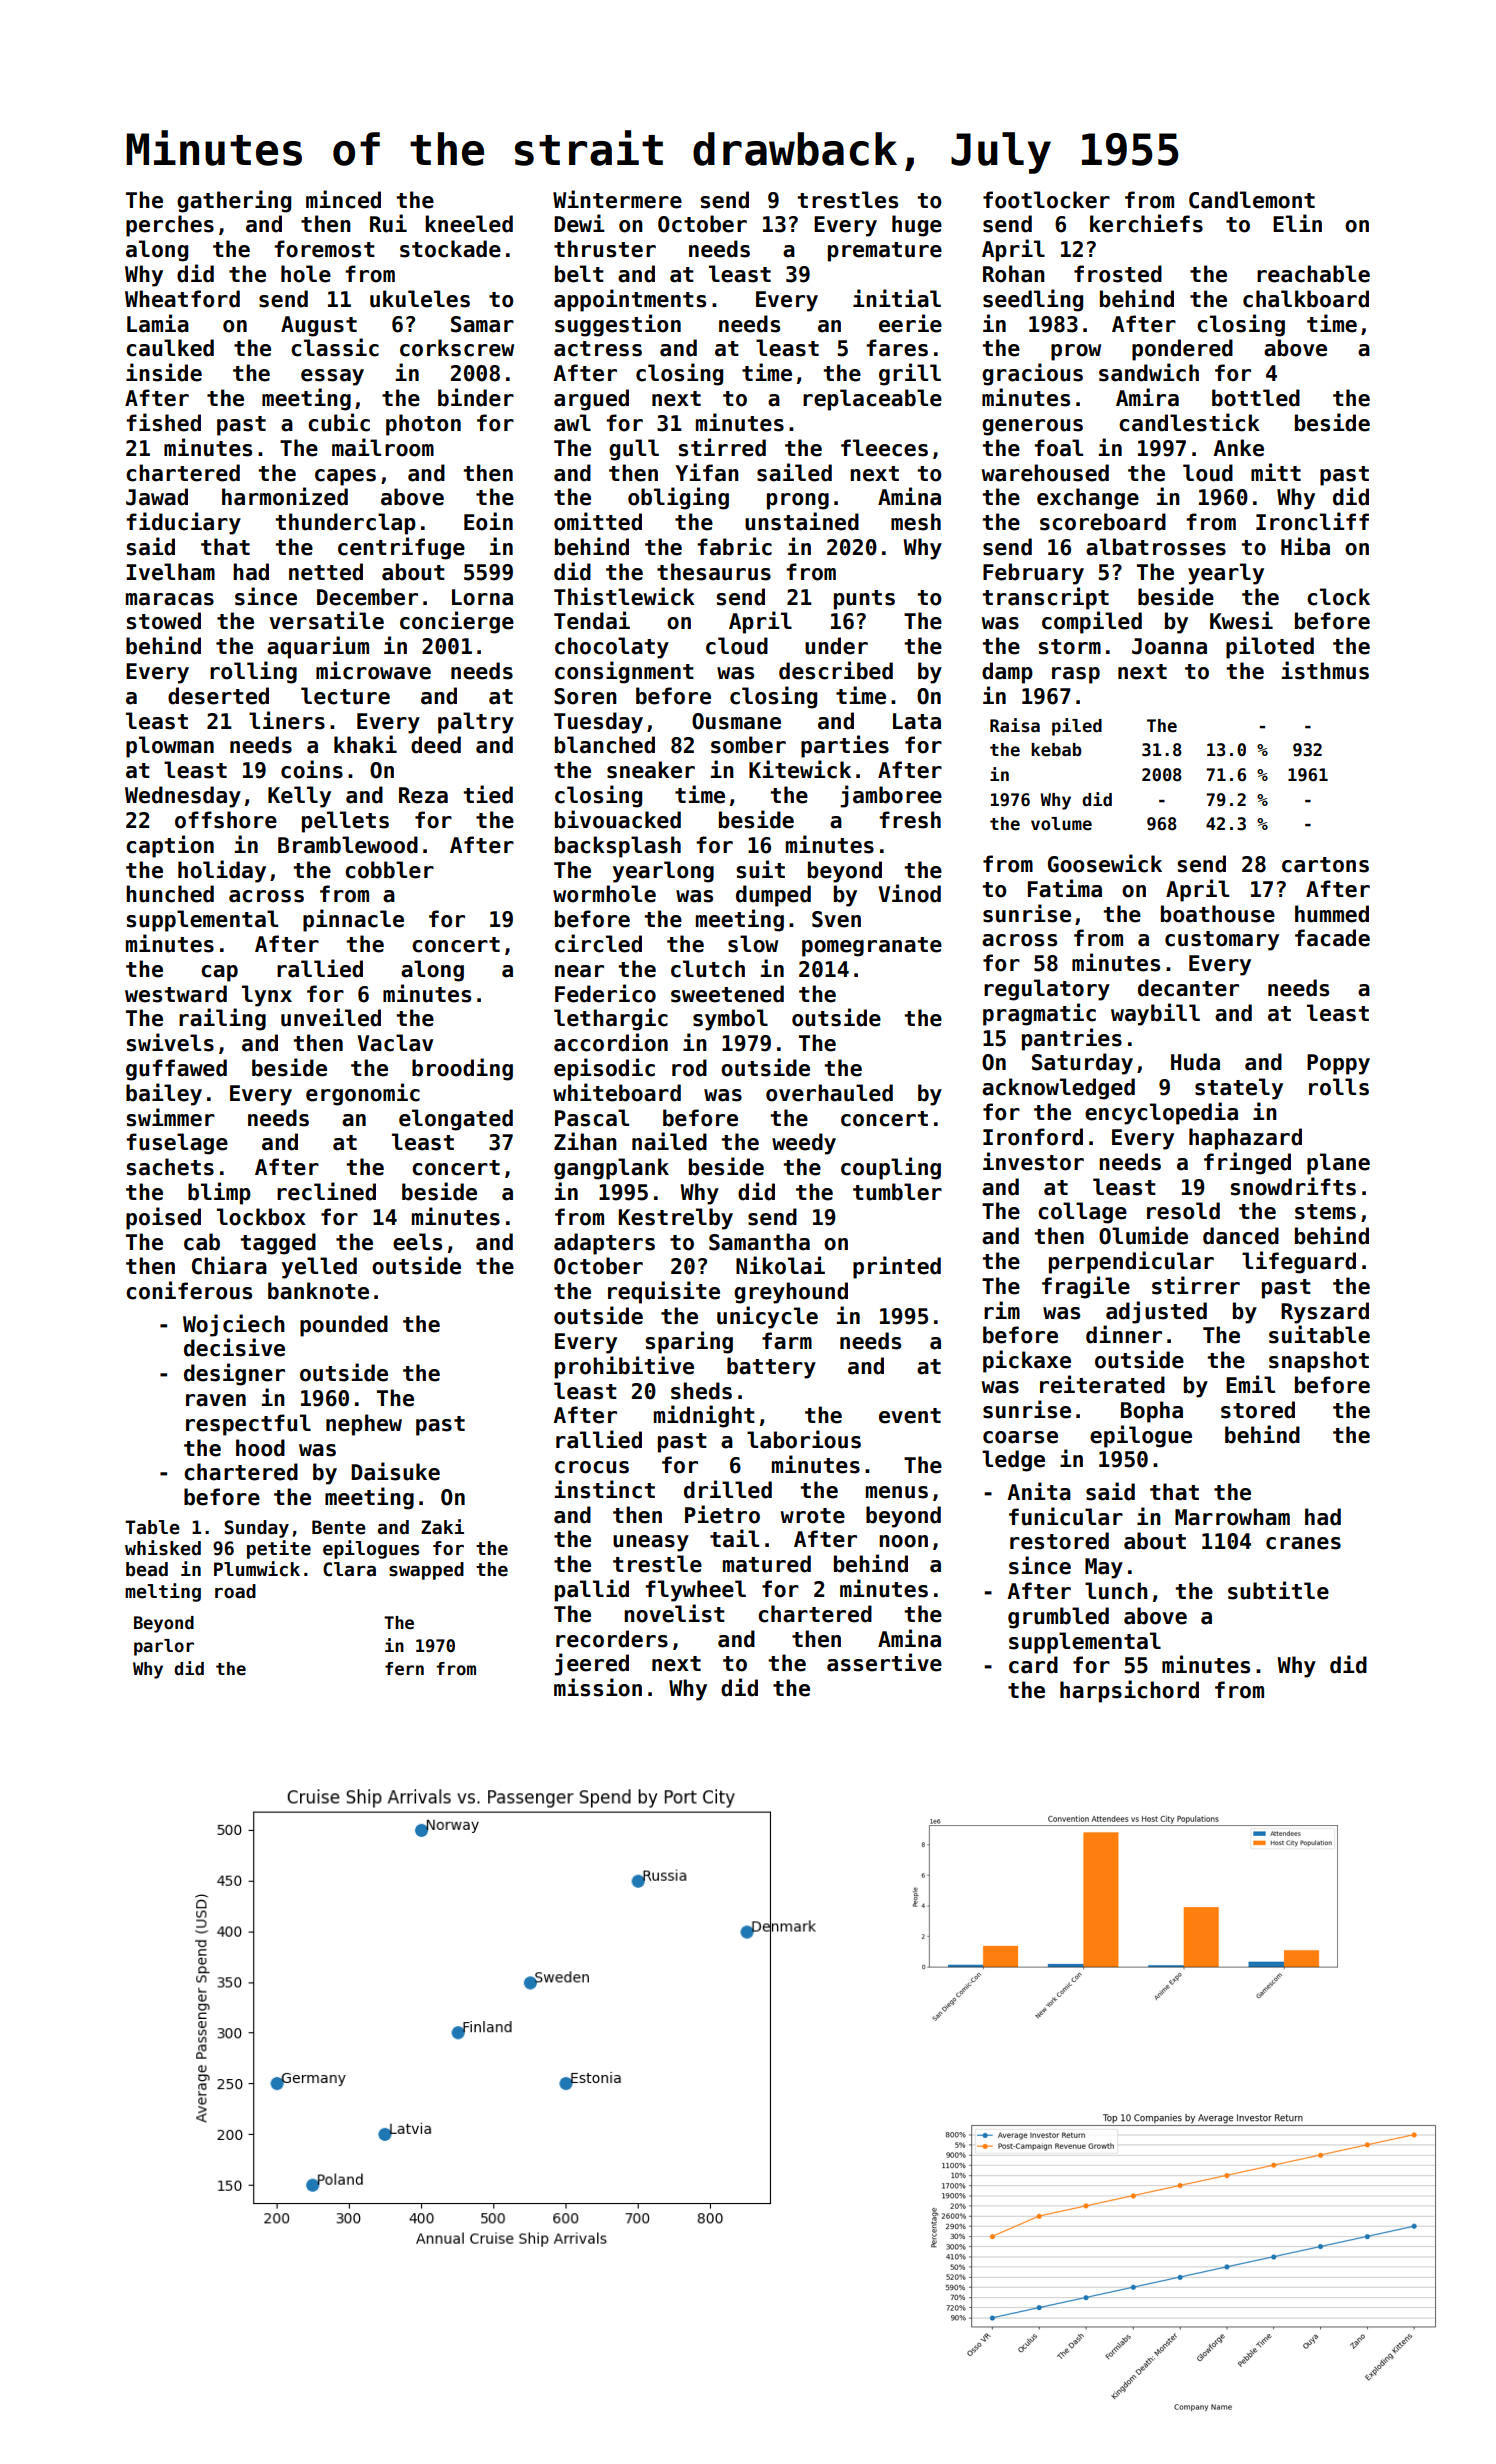  I want to click on cobbler, so click(389, 870).
